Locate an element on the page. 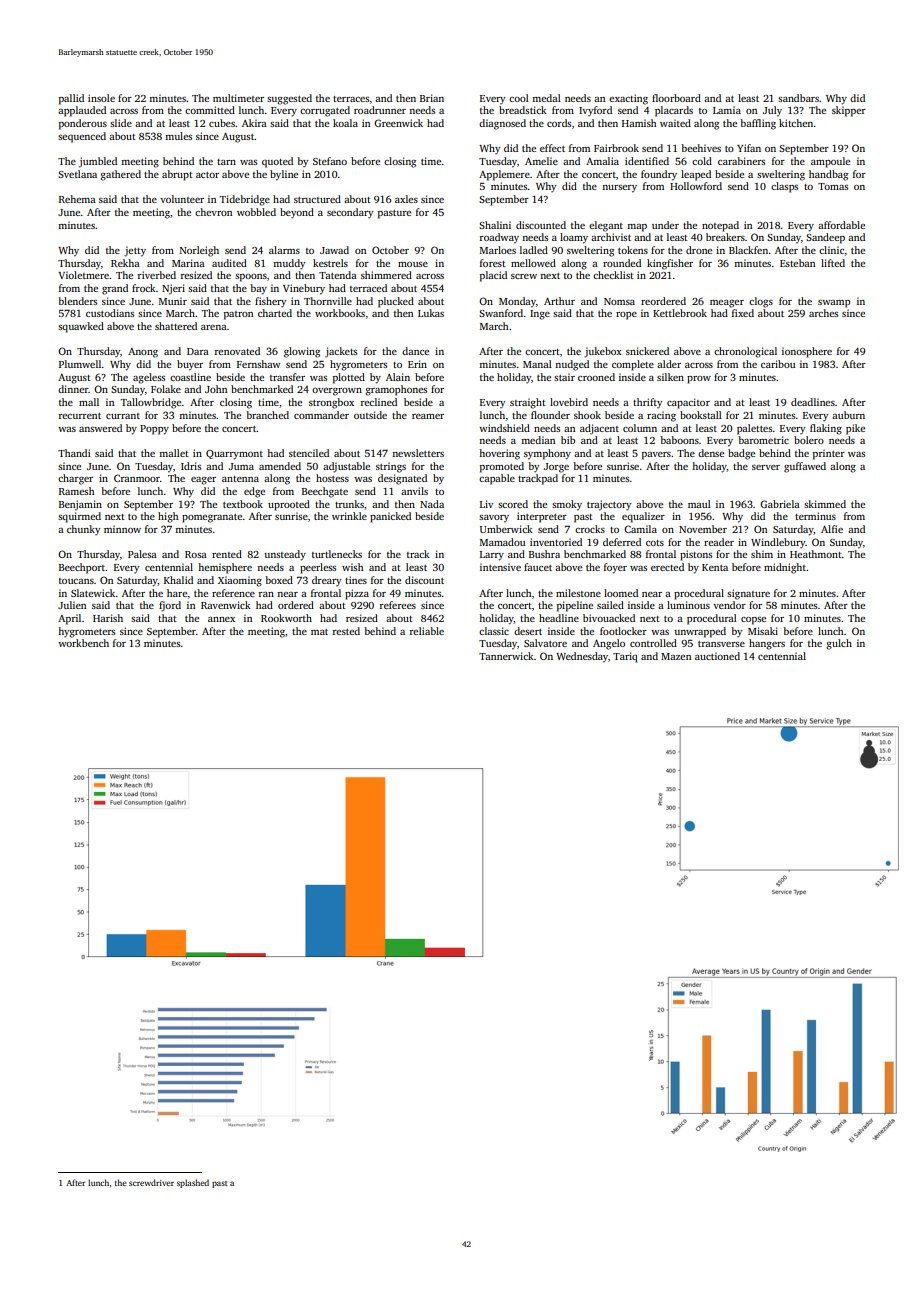  Tannerwick is located at coordinates (506, 656).
